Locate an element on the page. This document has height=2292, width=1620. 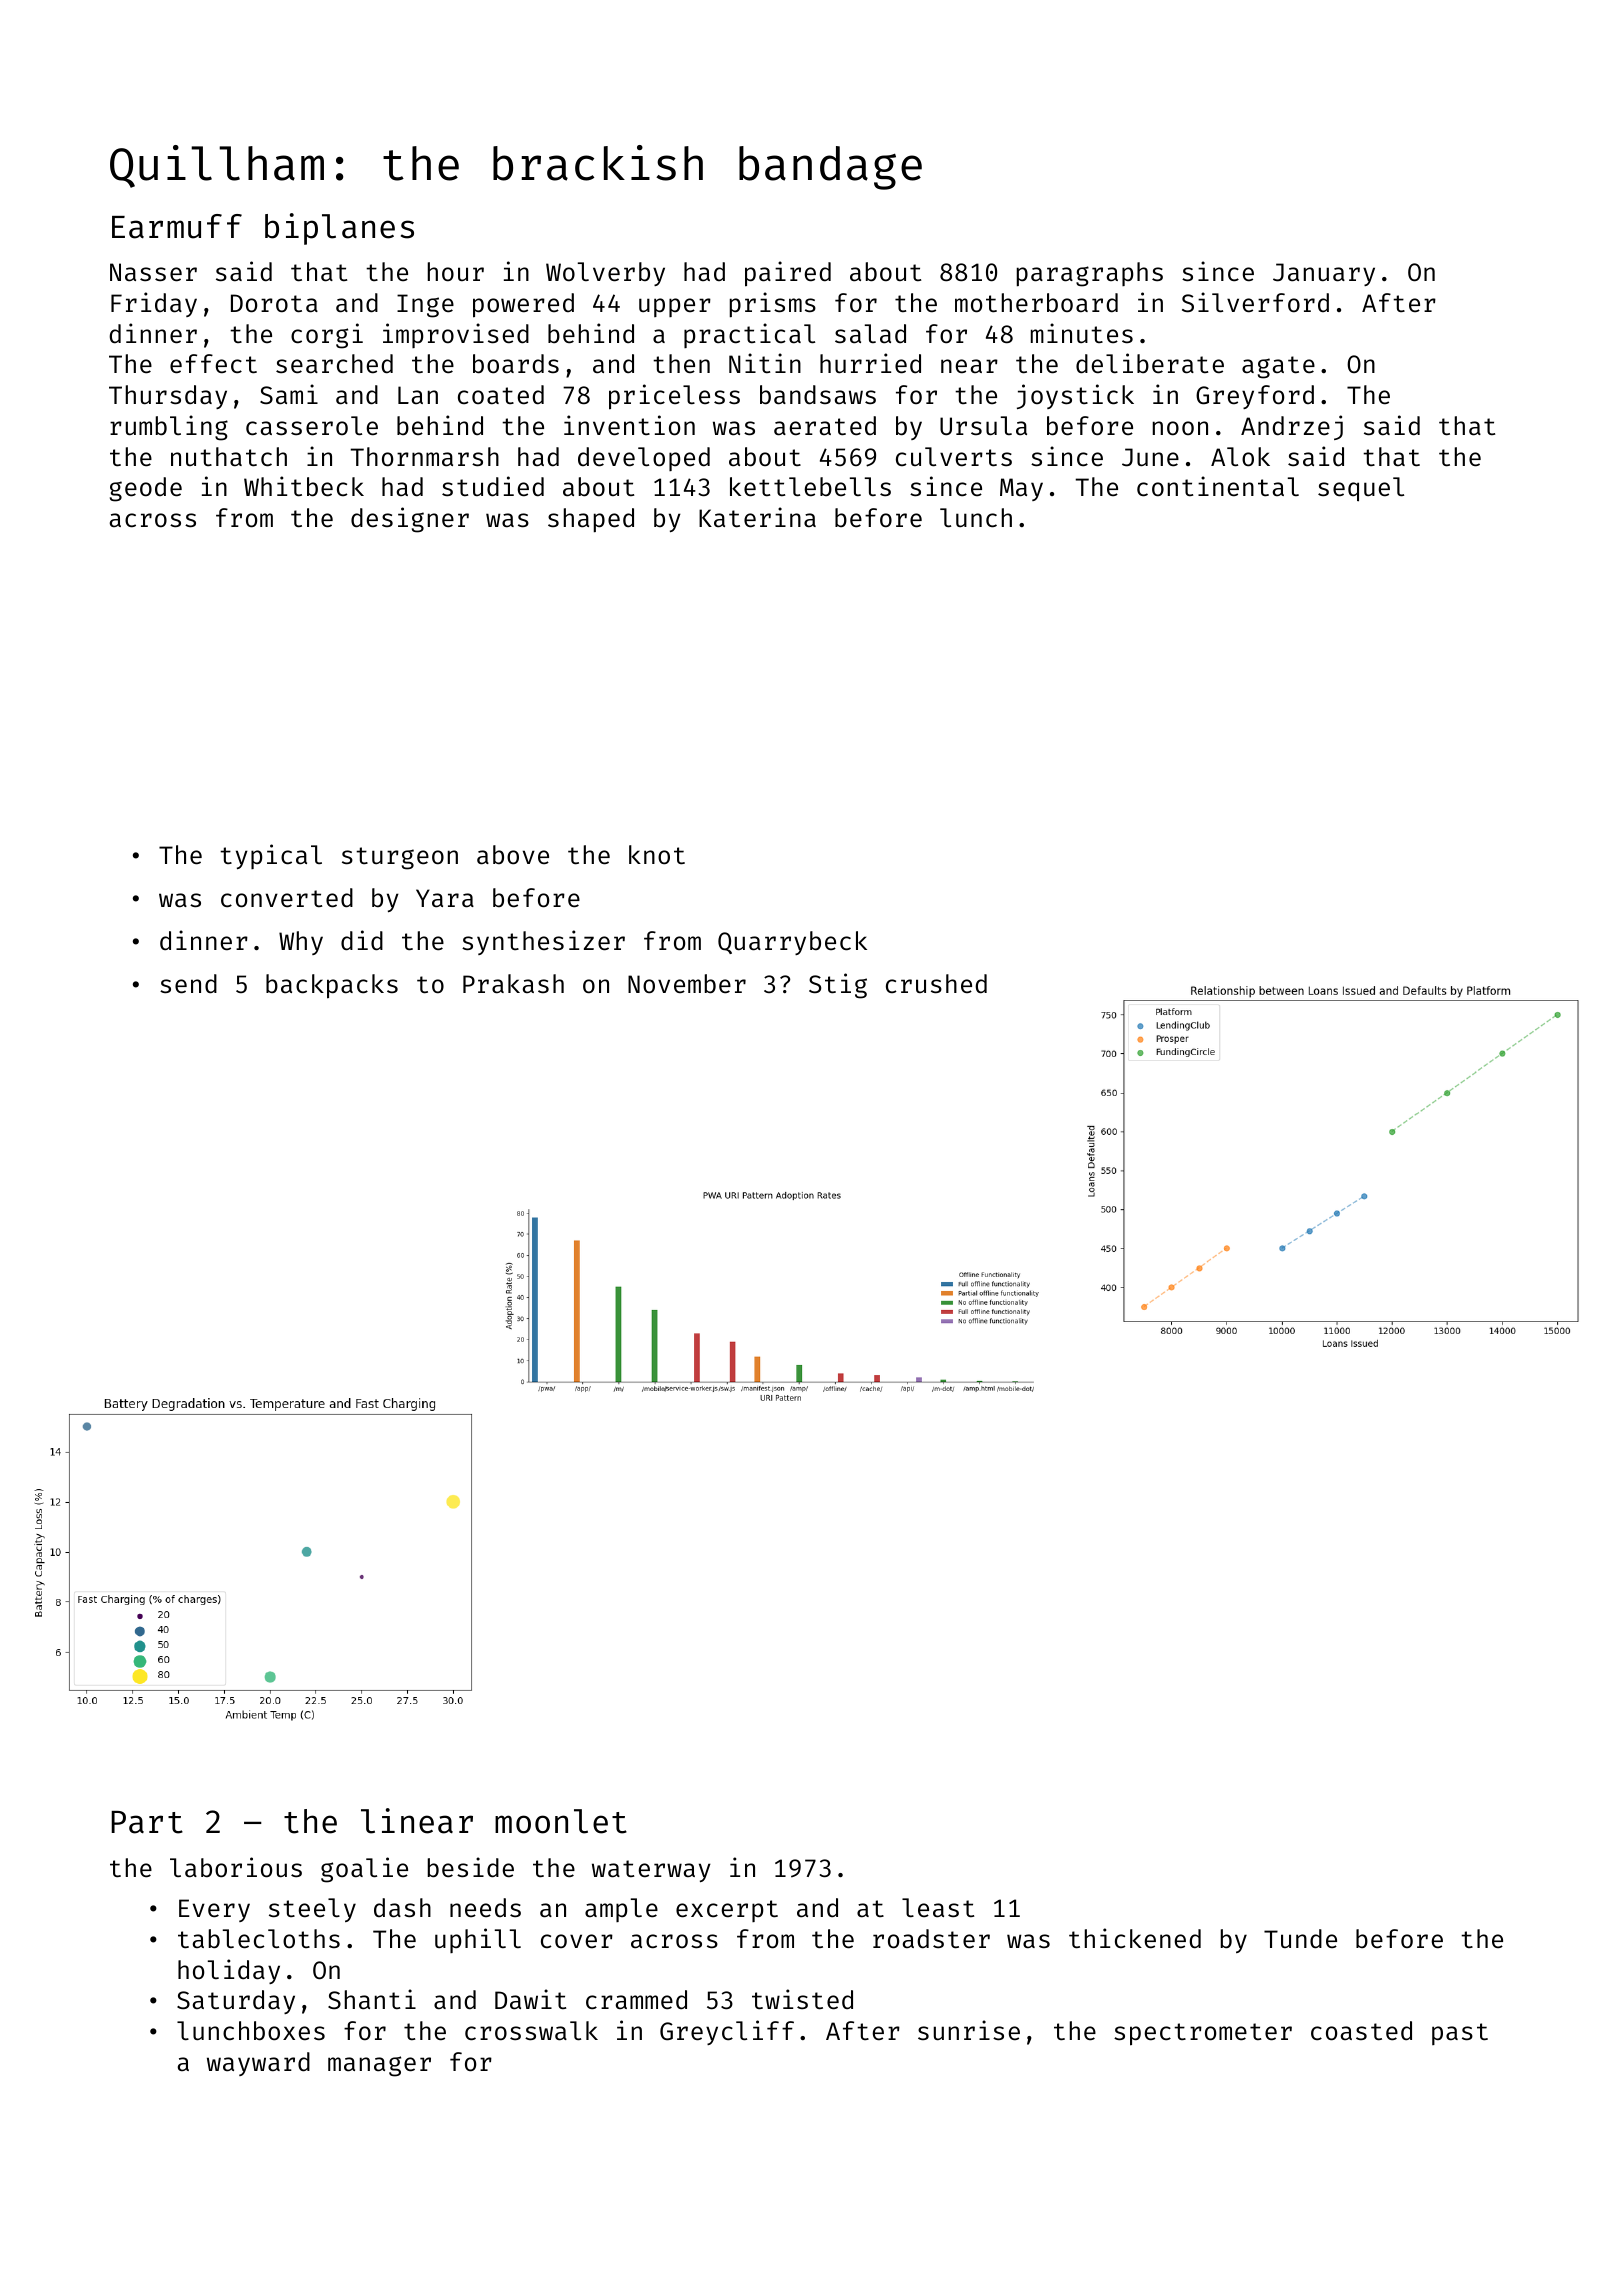
Silverford is located at coordinates (1255, 302).
